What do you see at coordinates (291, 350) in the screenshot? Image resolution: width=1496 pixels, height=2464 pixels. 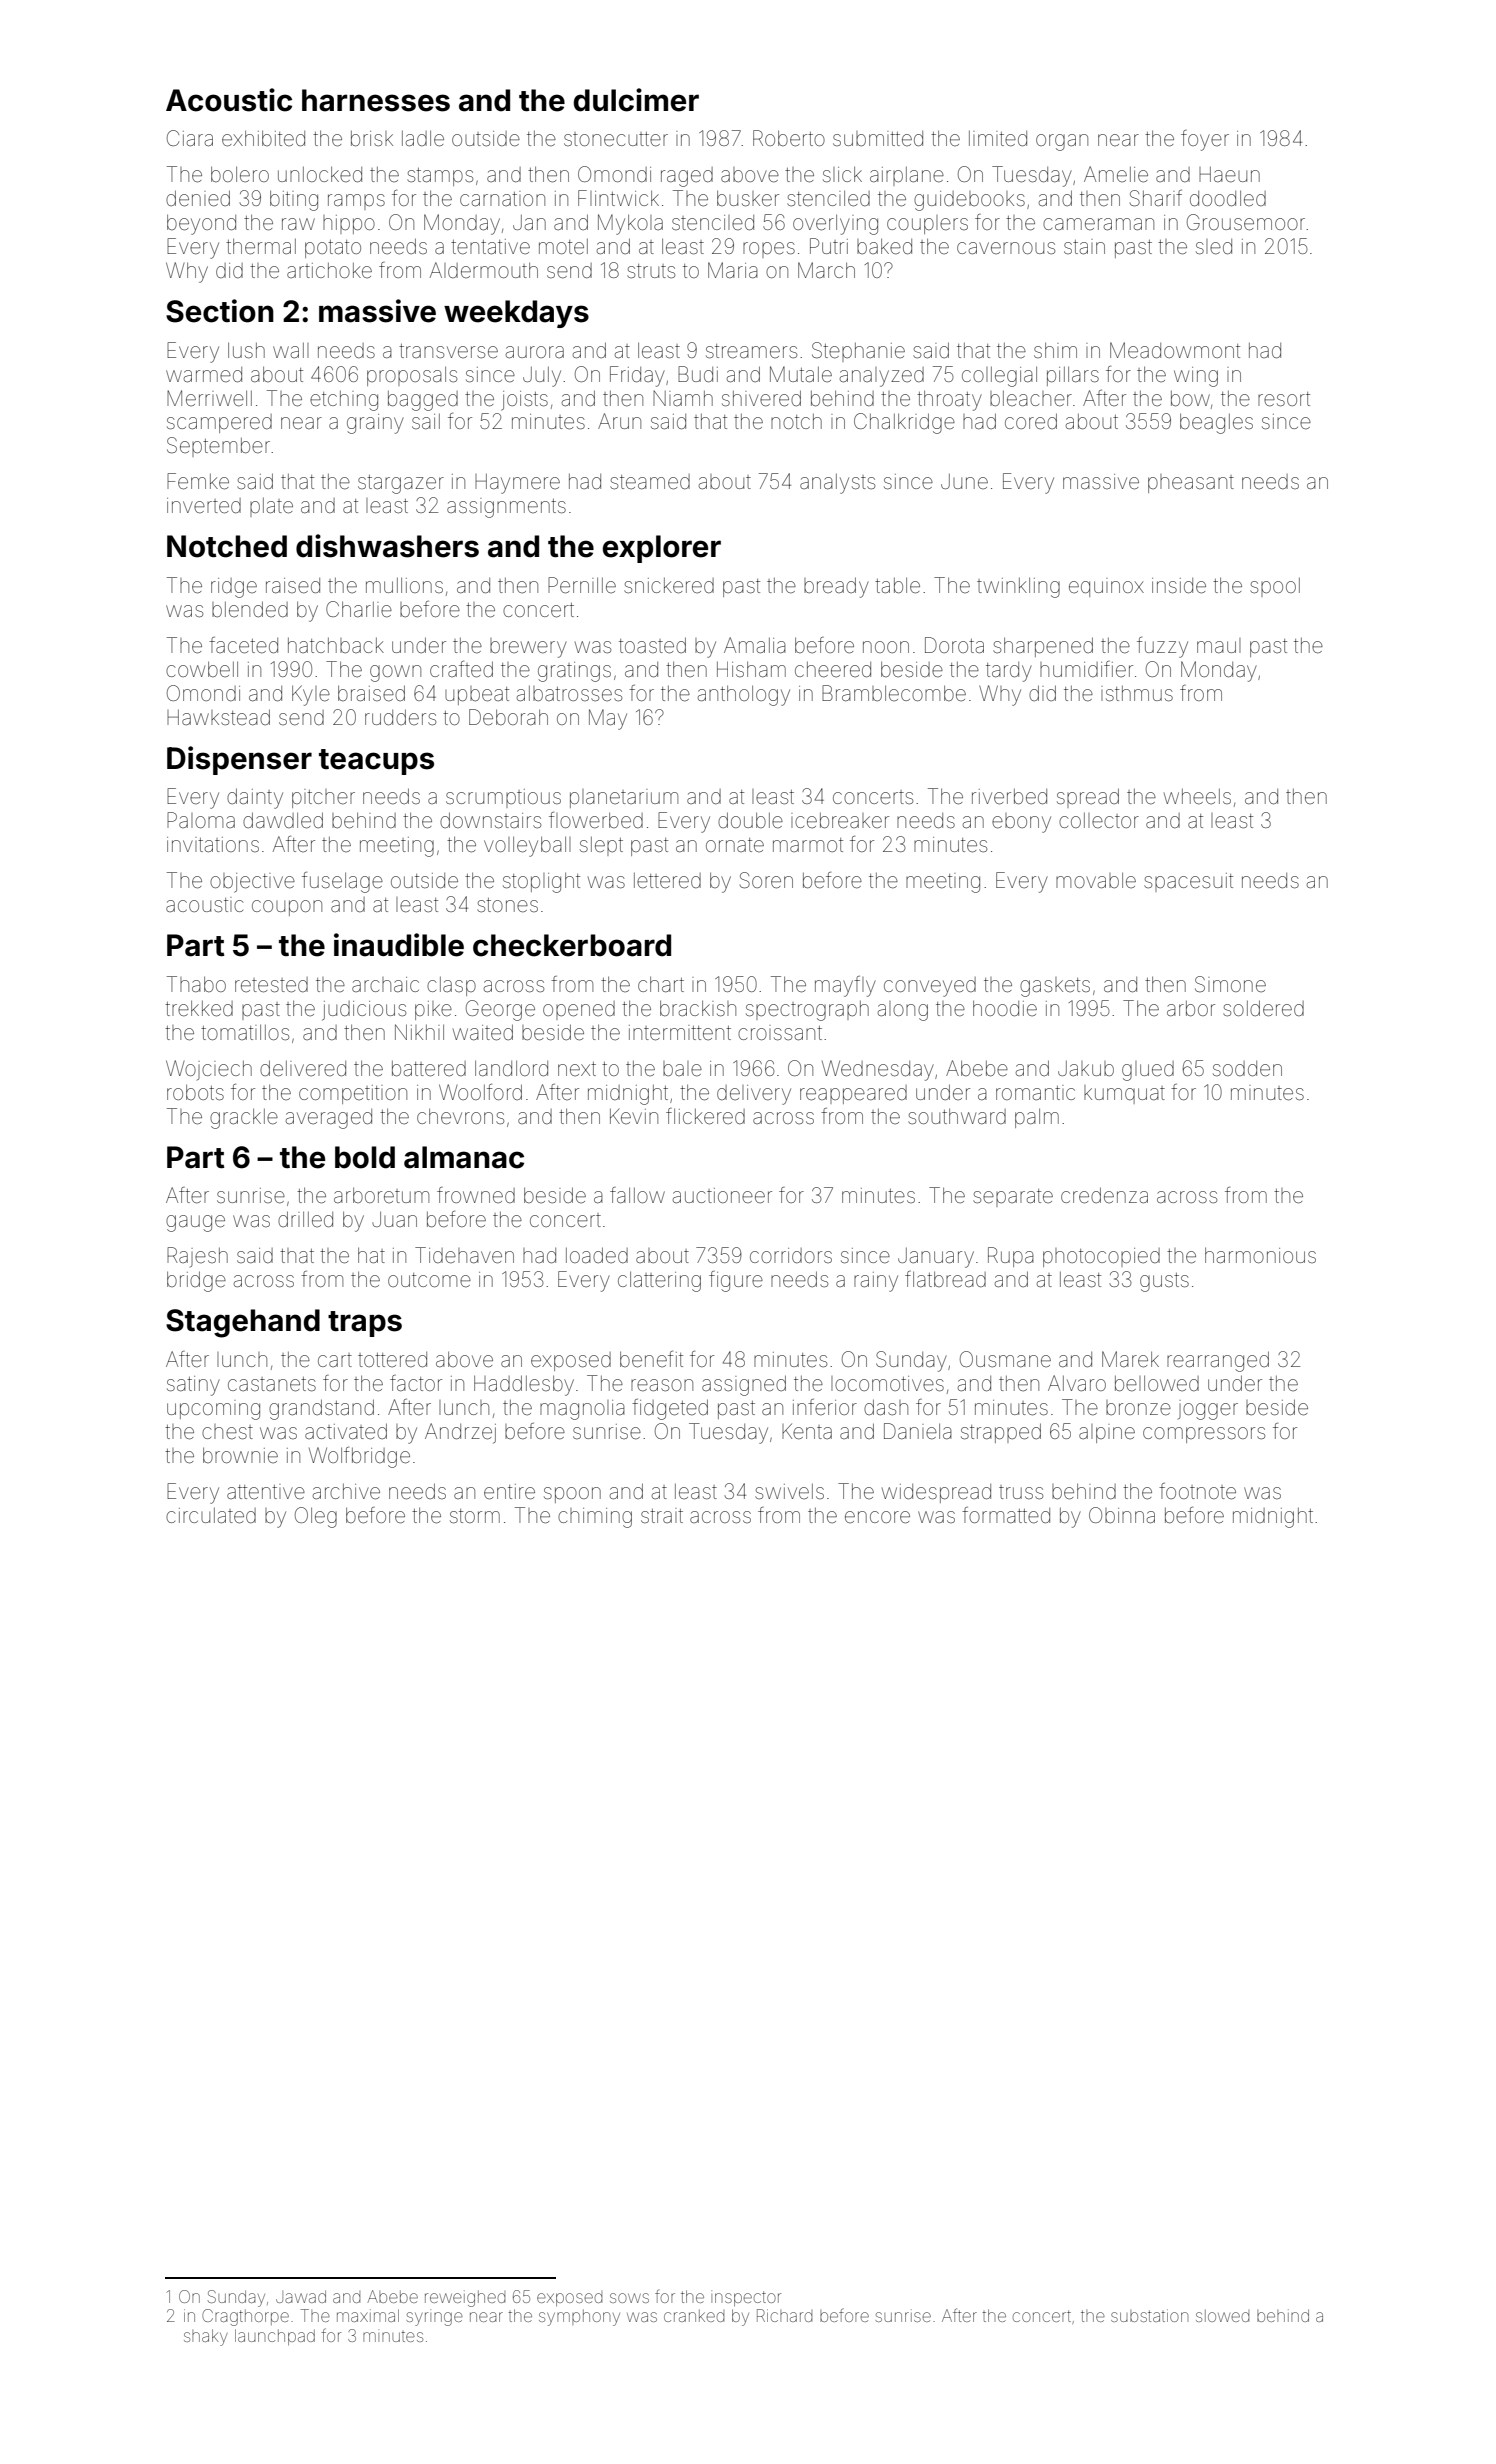 I see `wall` at bounding box center [291, 350].
